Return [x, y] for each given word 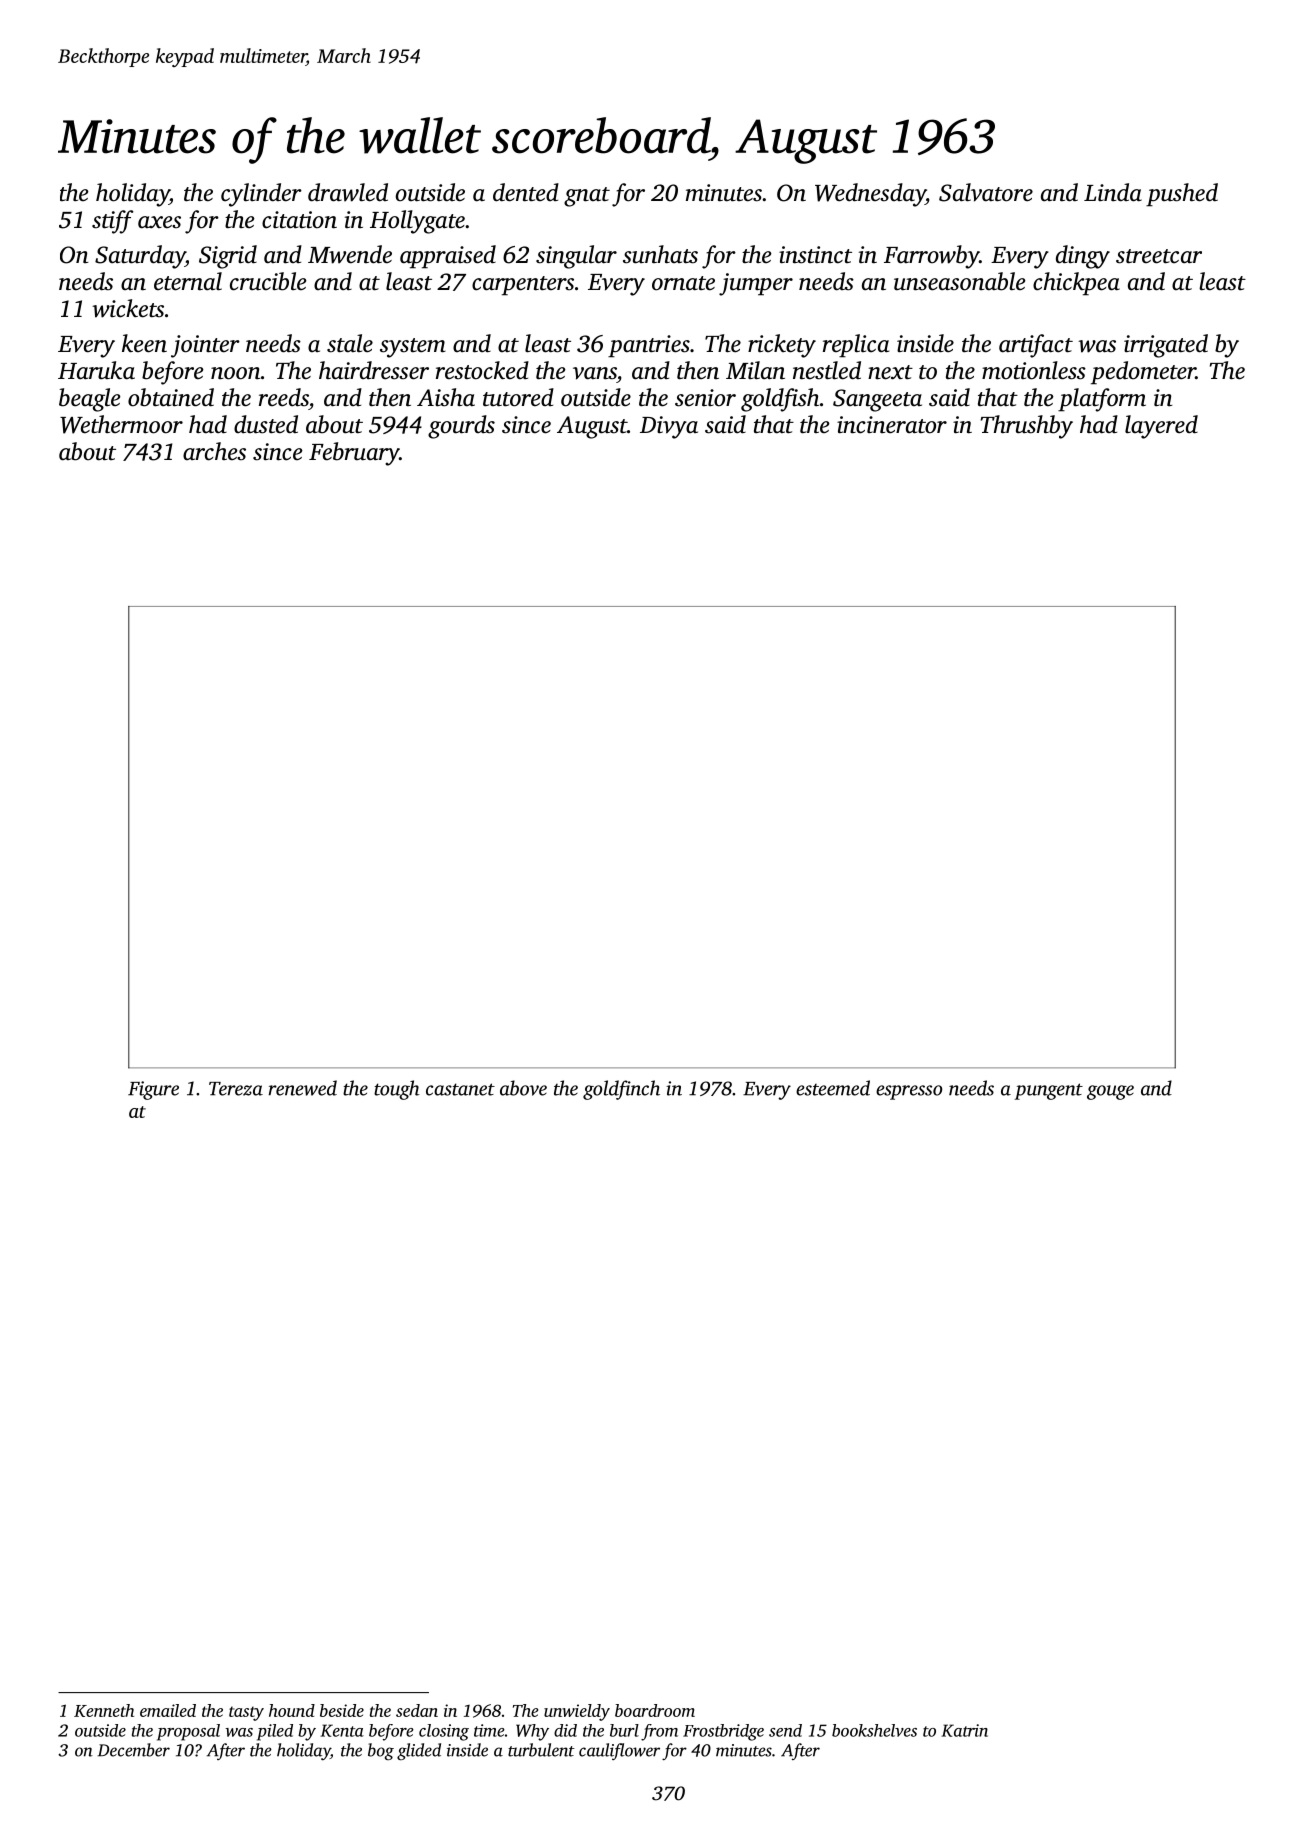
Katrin [964, 1730]
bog [381, 1751]
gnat [587, 197]
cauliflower [619, 1751]
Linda [1113, 192]
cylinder [261, 195]
